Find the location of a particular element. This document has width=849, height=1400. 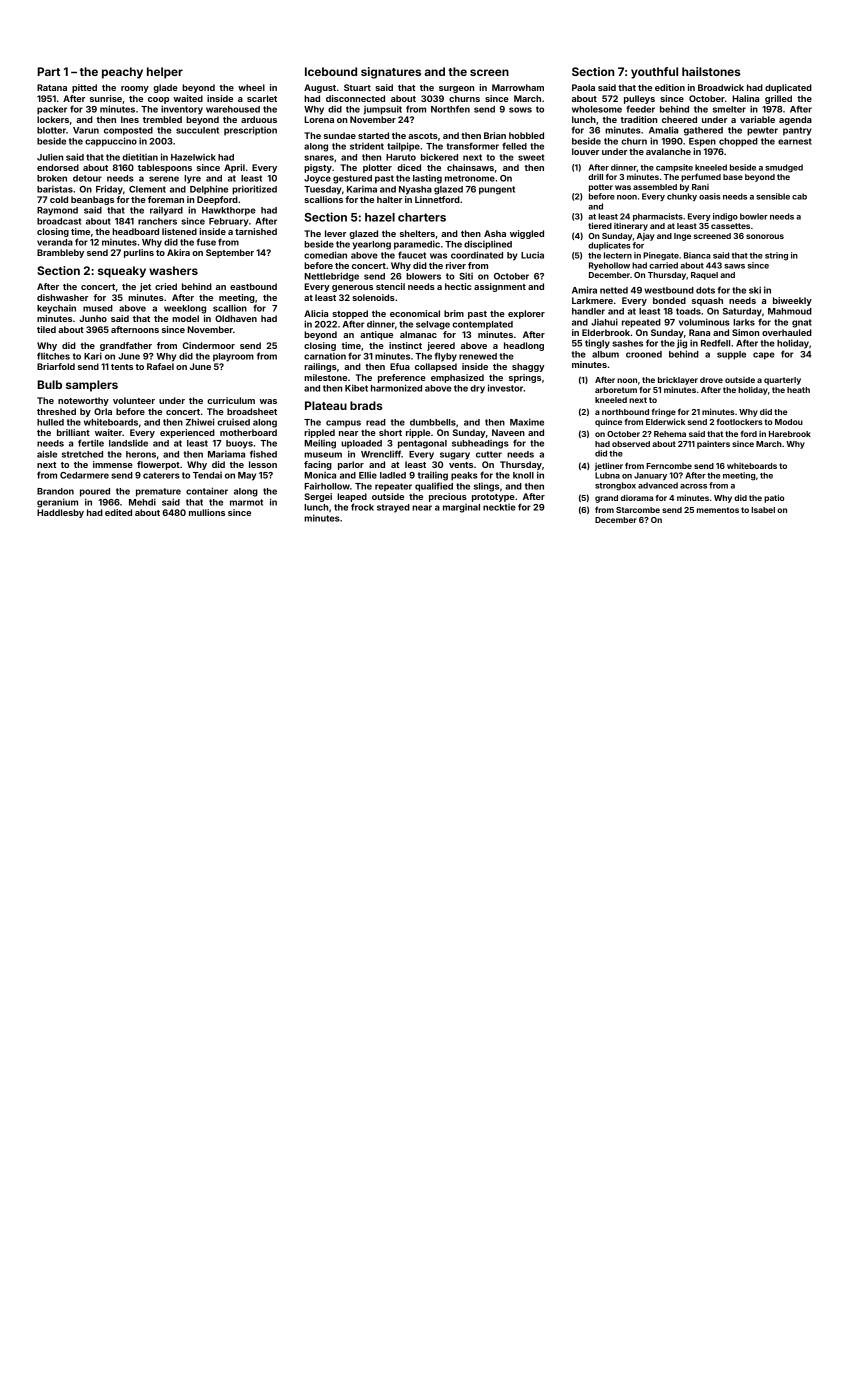

listened is located at coordinates (179, 231).
